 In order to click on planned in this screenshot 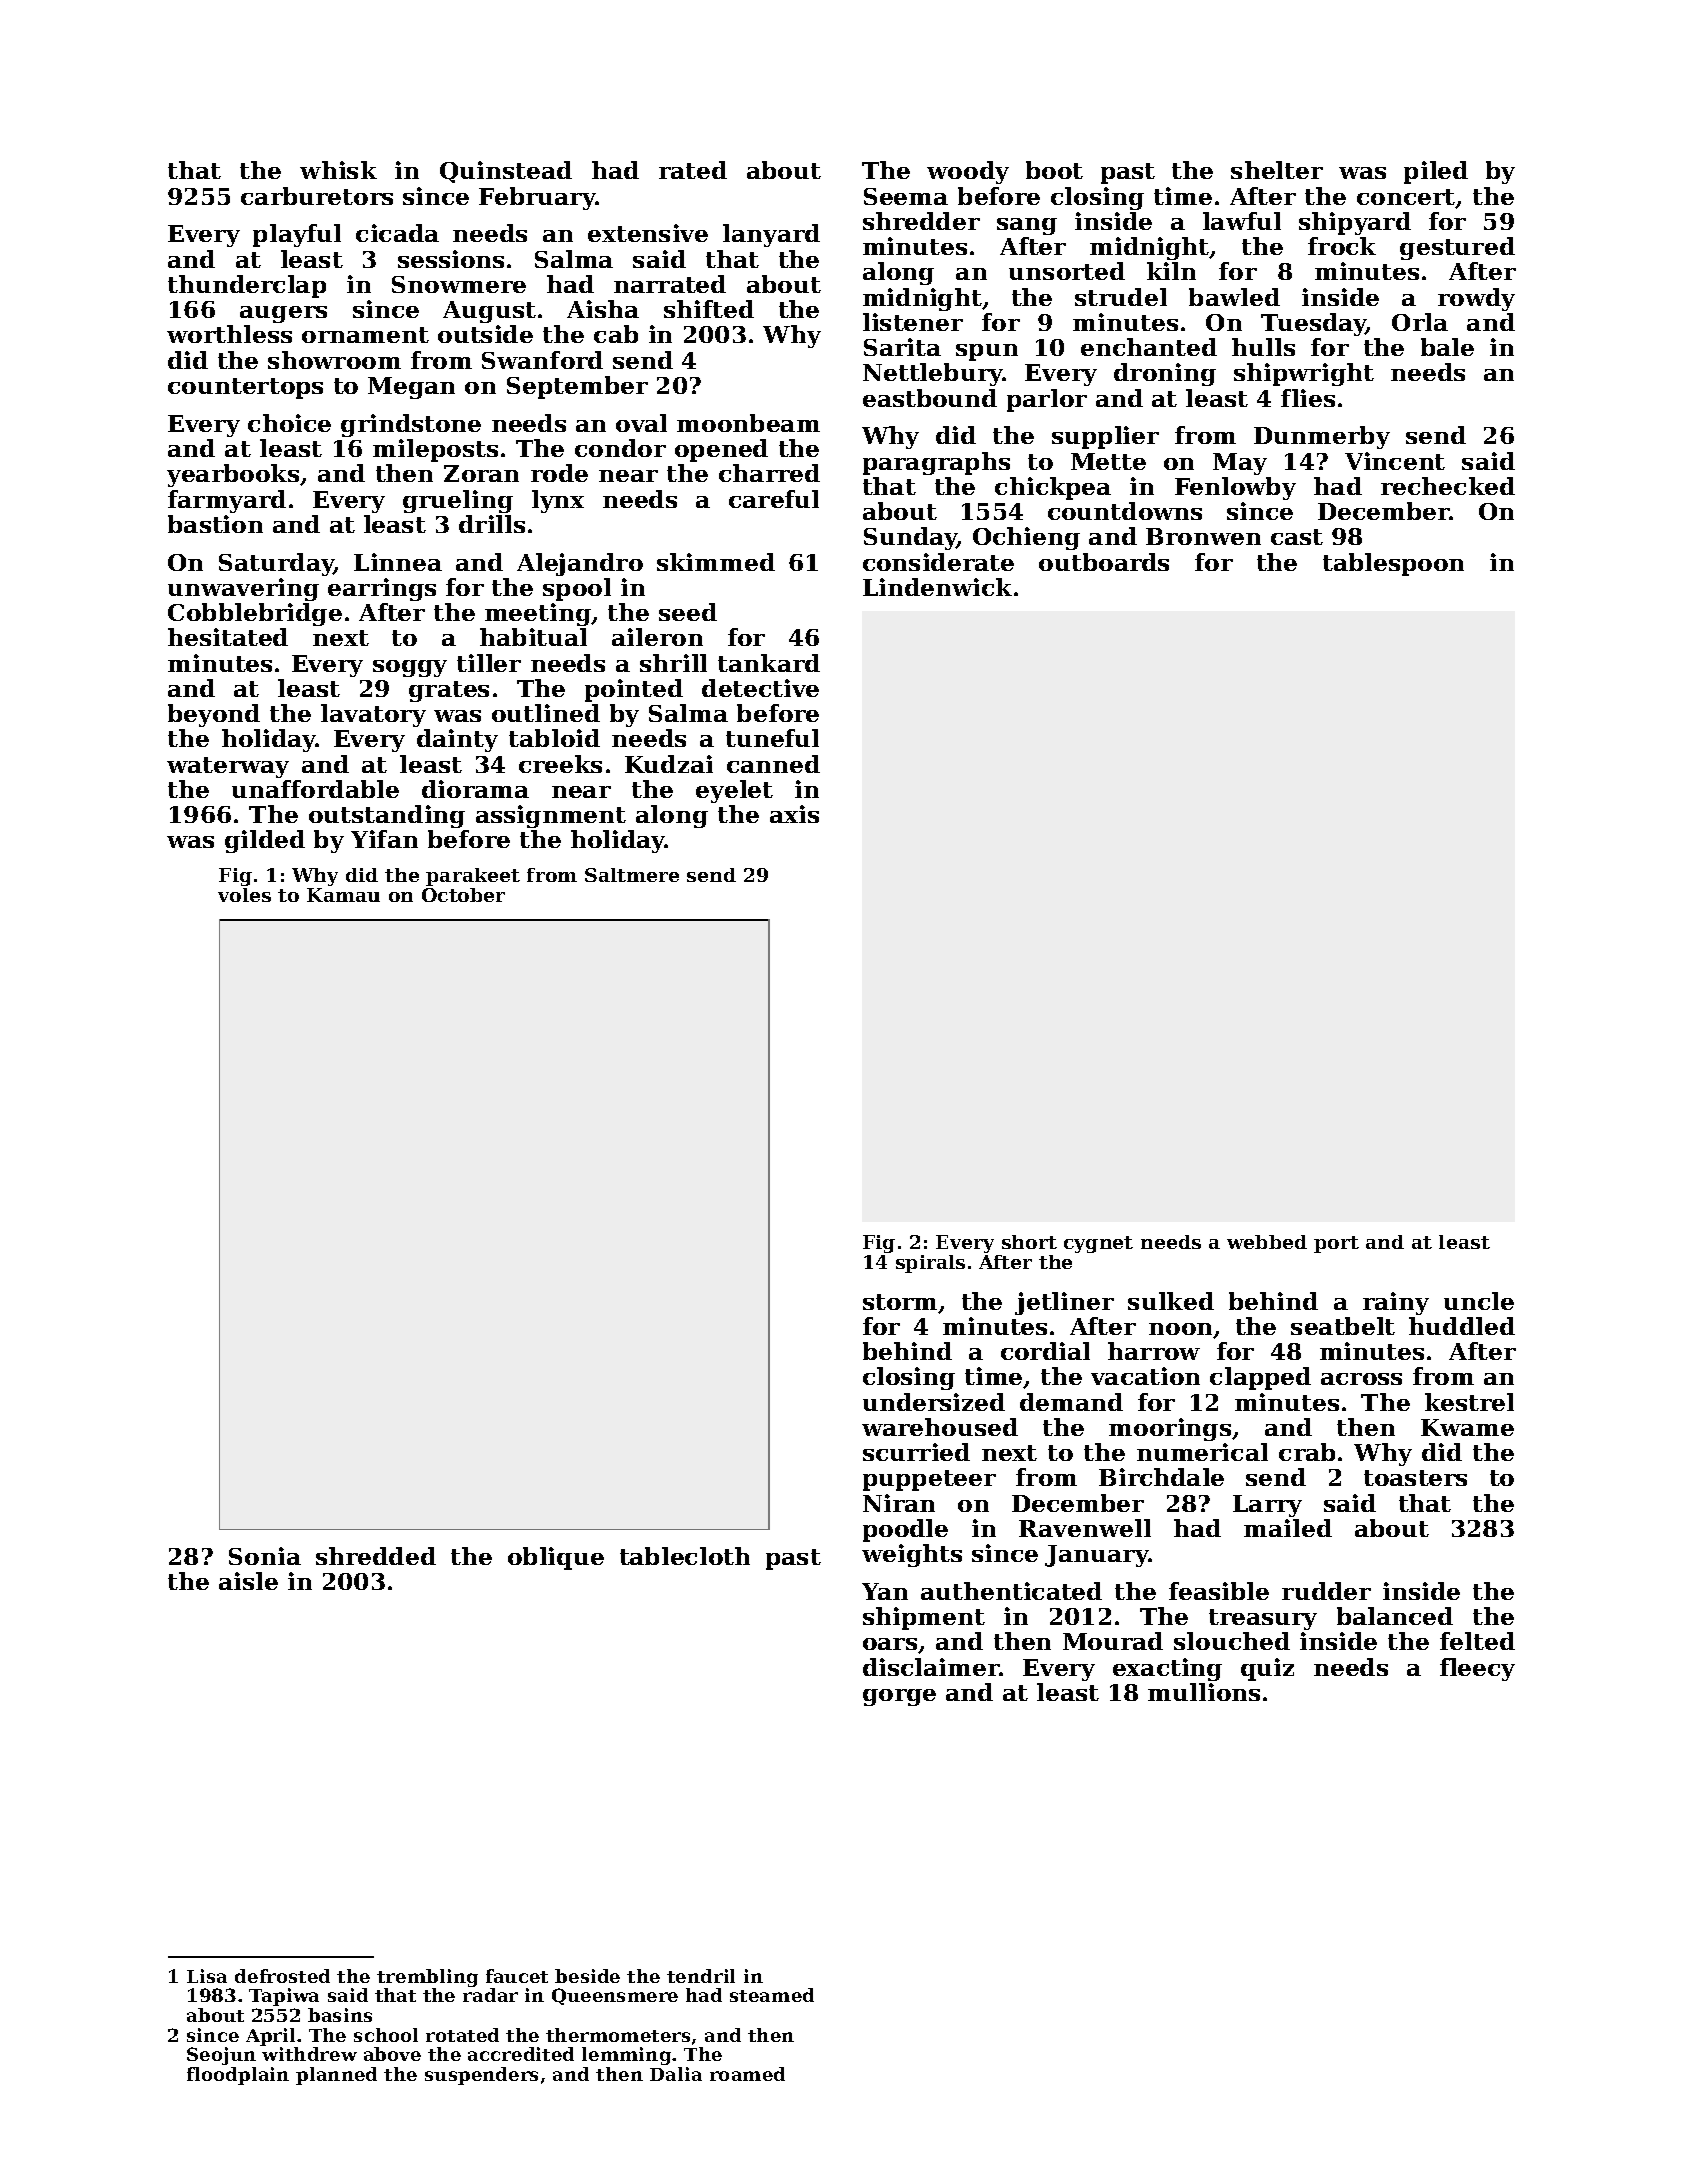, I will do `click(336, 2076)`.
